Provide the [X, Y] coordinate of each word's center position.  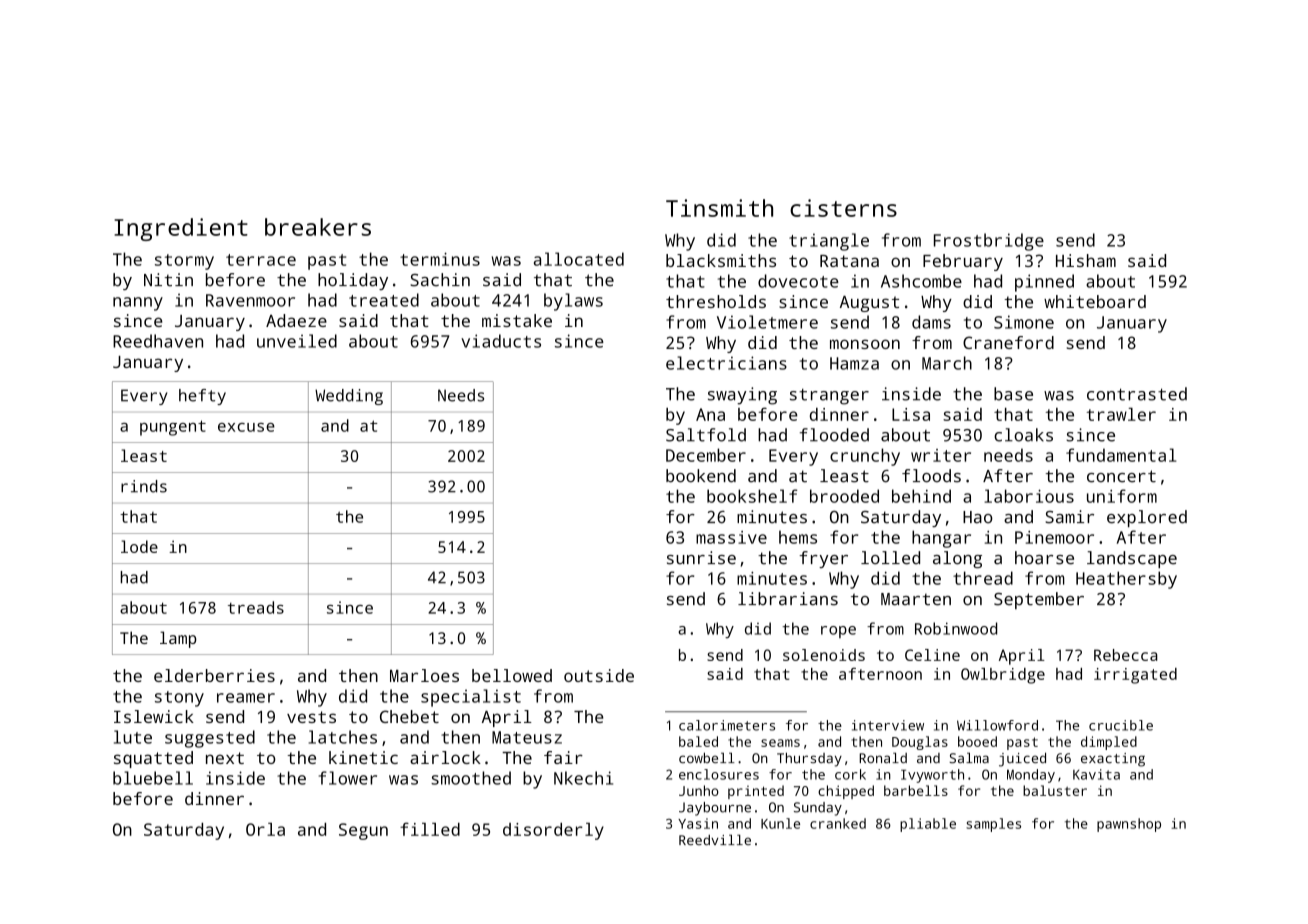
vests [311, 717]
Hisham [1086, 260]
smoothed [471, 778]
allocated [579, 259]
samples [993, 825]
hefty [202, 397]
